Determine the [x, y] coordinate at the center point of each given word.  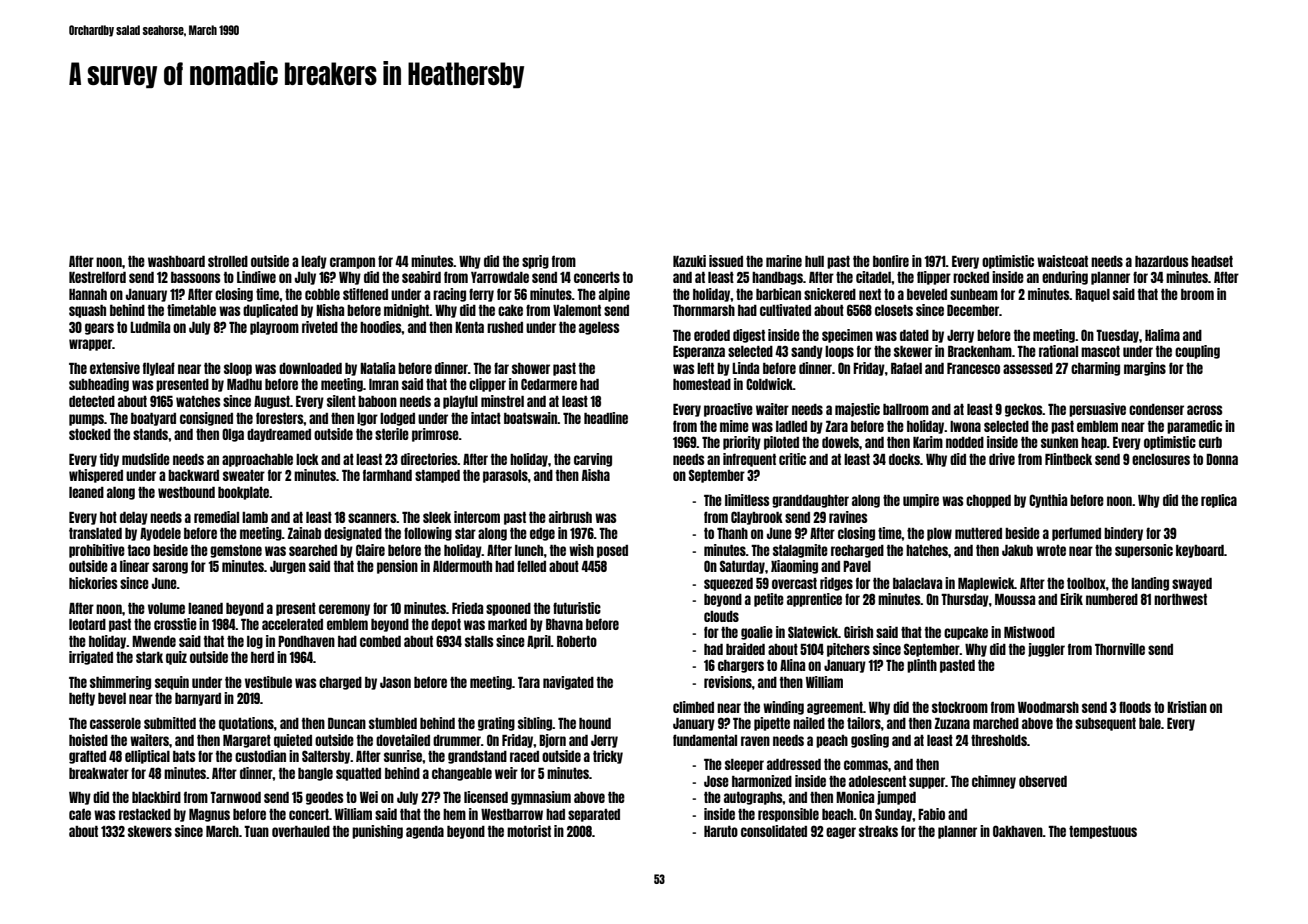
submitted [170, 723]
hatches [927, 550]
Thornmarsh [704, 310]
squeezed [728, 584]
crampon [352, 263]
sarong [170, 568]
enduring [1065, 278]
